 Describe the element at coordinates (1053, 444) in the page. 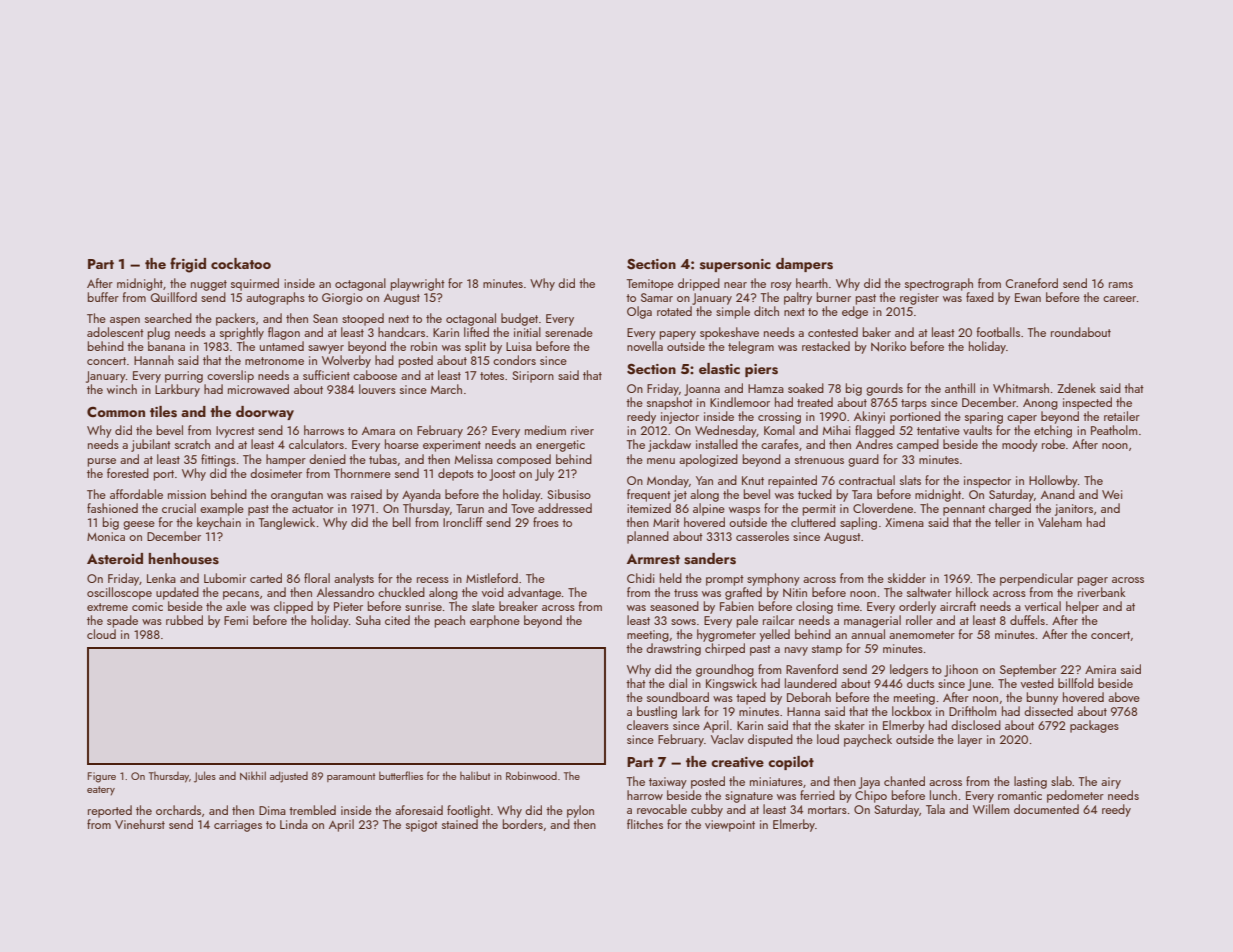

I see `robe` at that location.
